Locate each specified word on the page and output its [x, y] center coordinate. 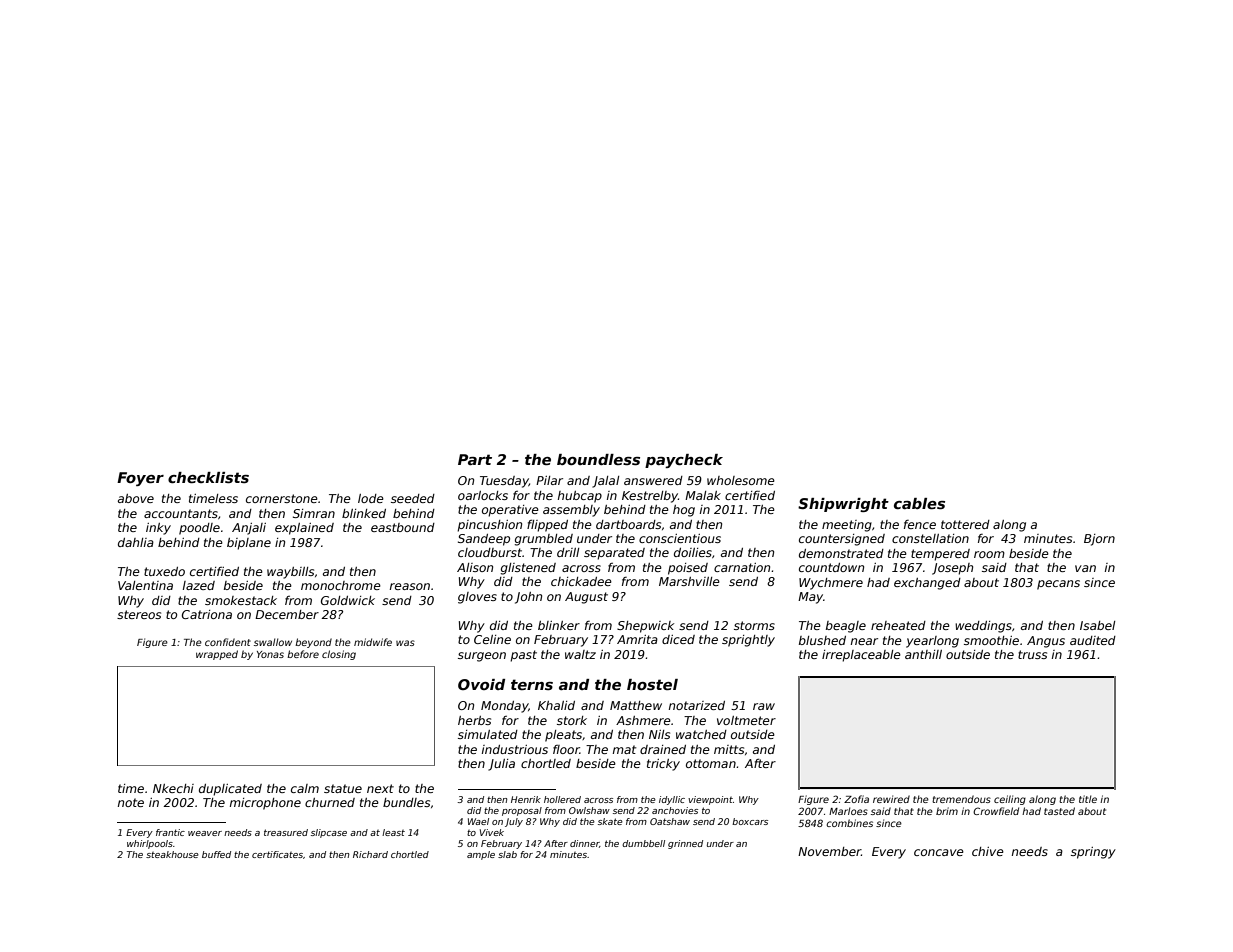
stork [572, 720]
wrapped [217, 655]
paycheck [684, 461]
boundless [598, 459]
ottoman [711, 763]
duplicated [230, 790]
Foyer [140, 479]
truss [1032, 654]
